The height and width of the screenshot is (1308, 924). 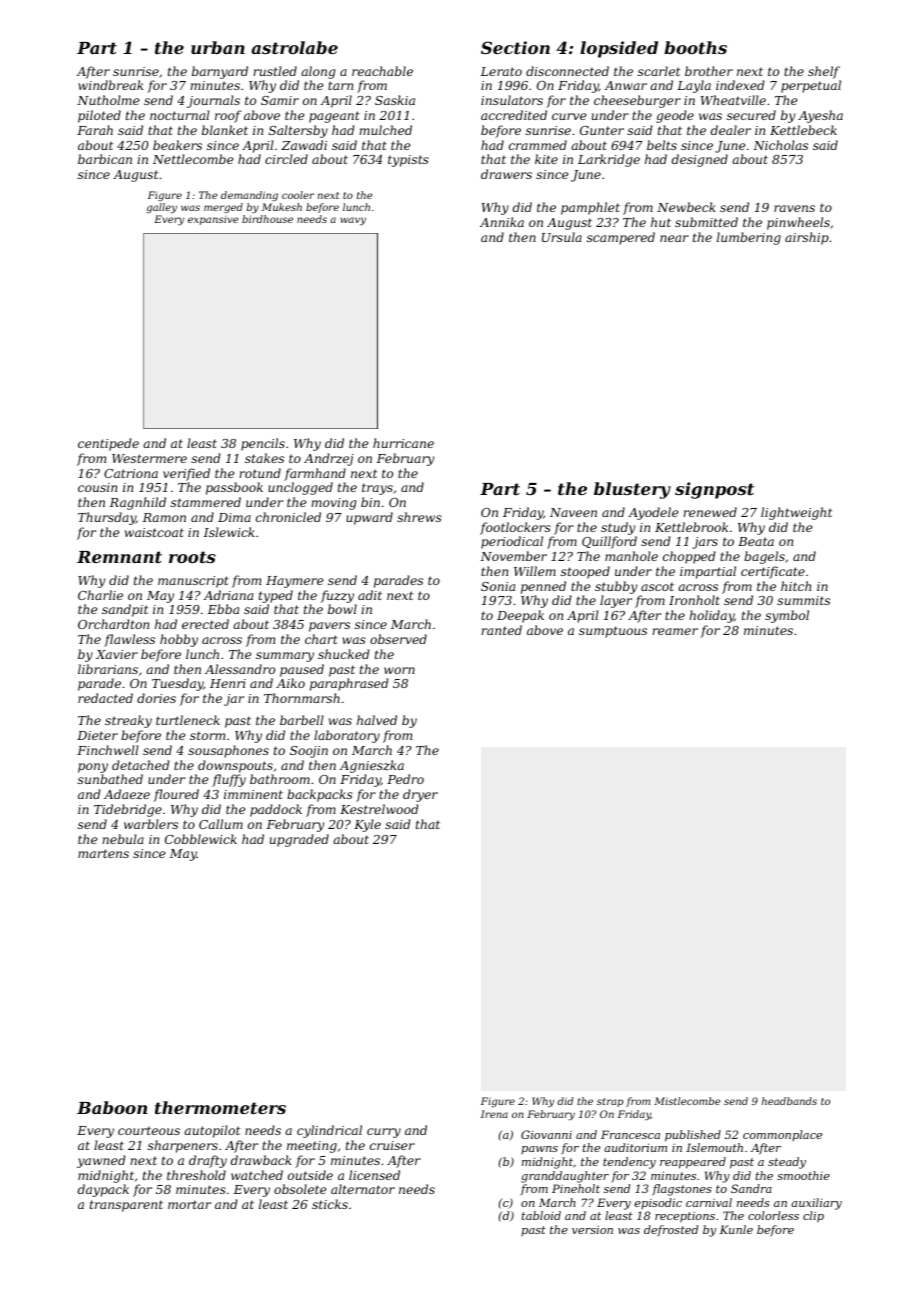 What do you see at coordinates (539, 1150) in the screenshot?
I see `pawns` at bounding box center [539, 1150].
